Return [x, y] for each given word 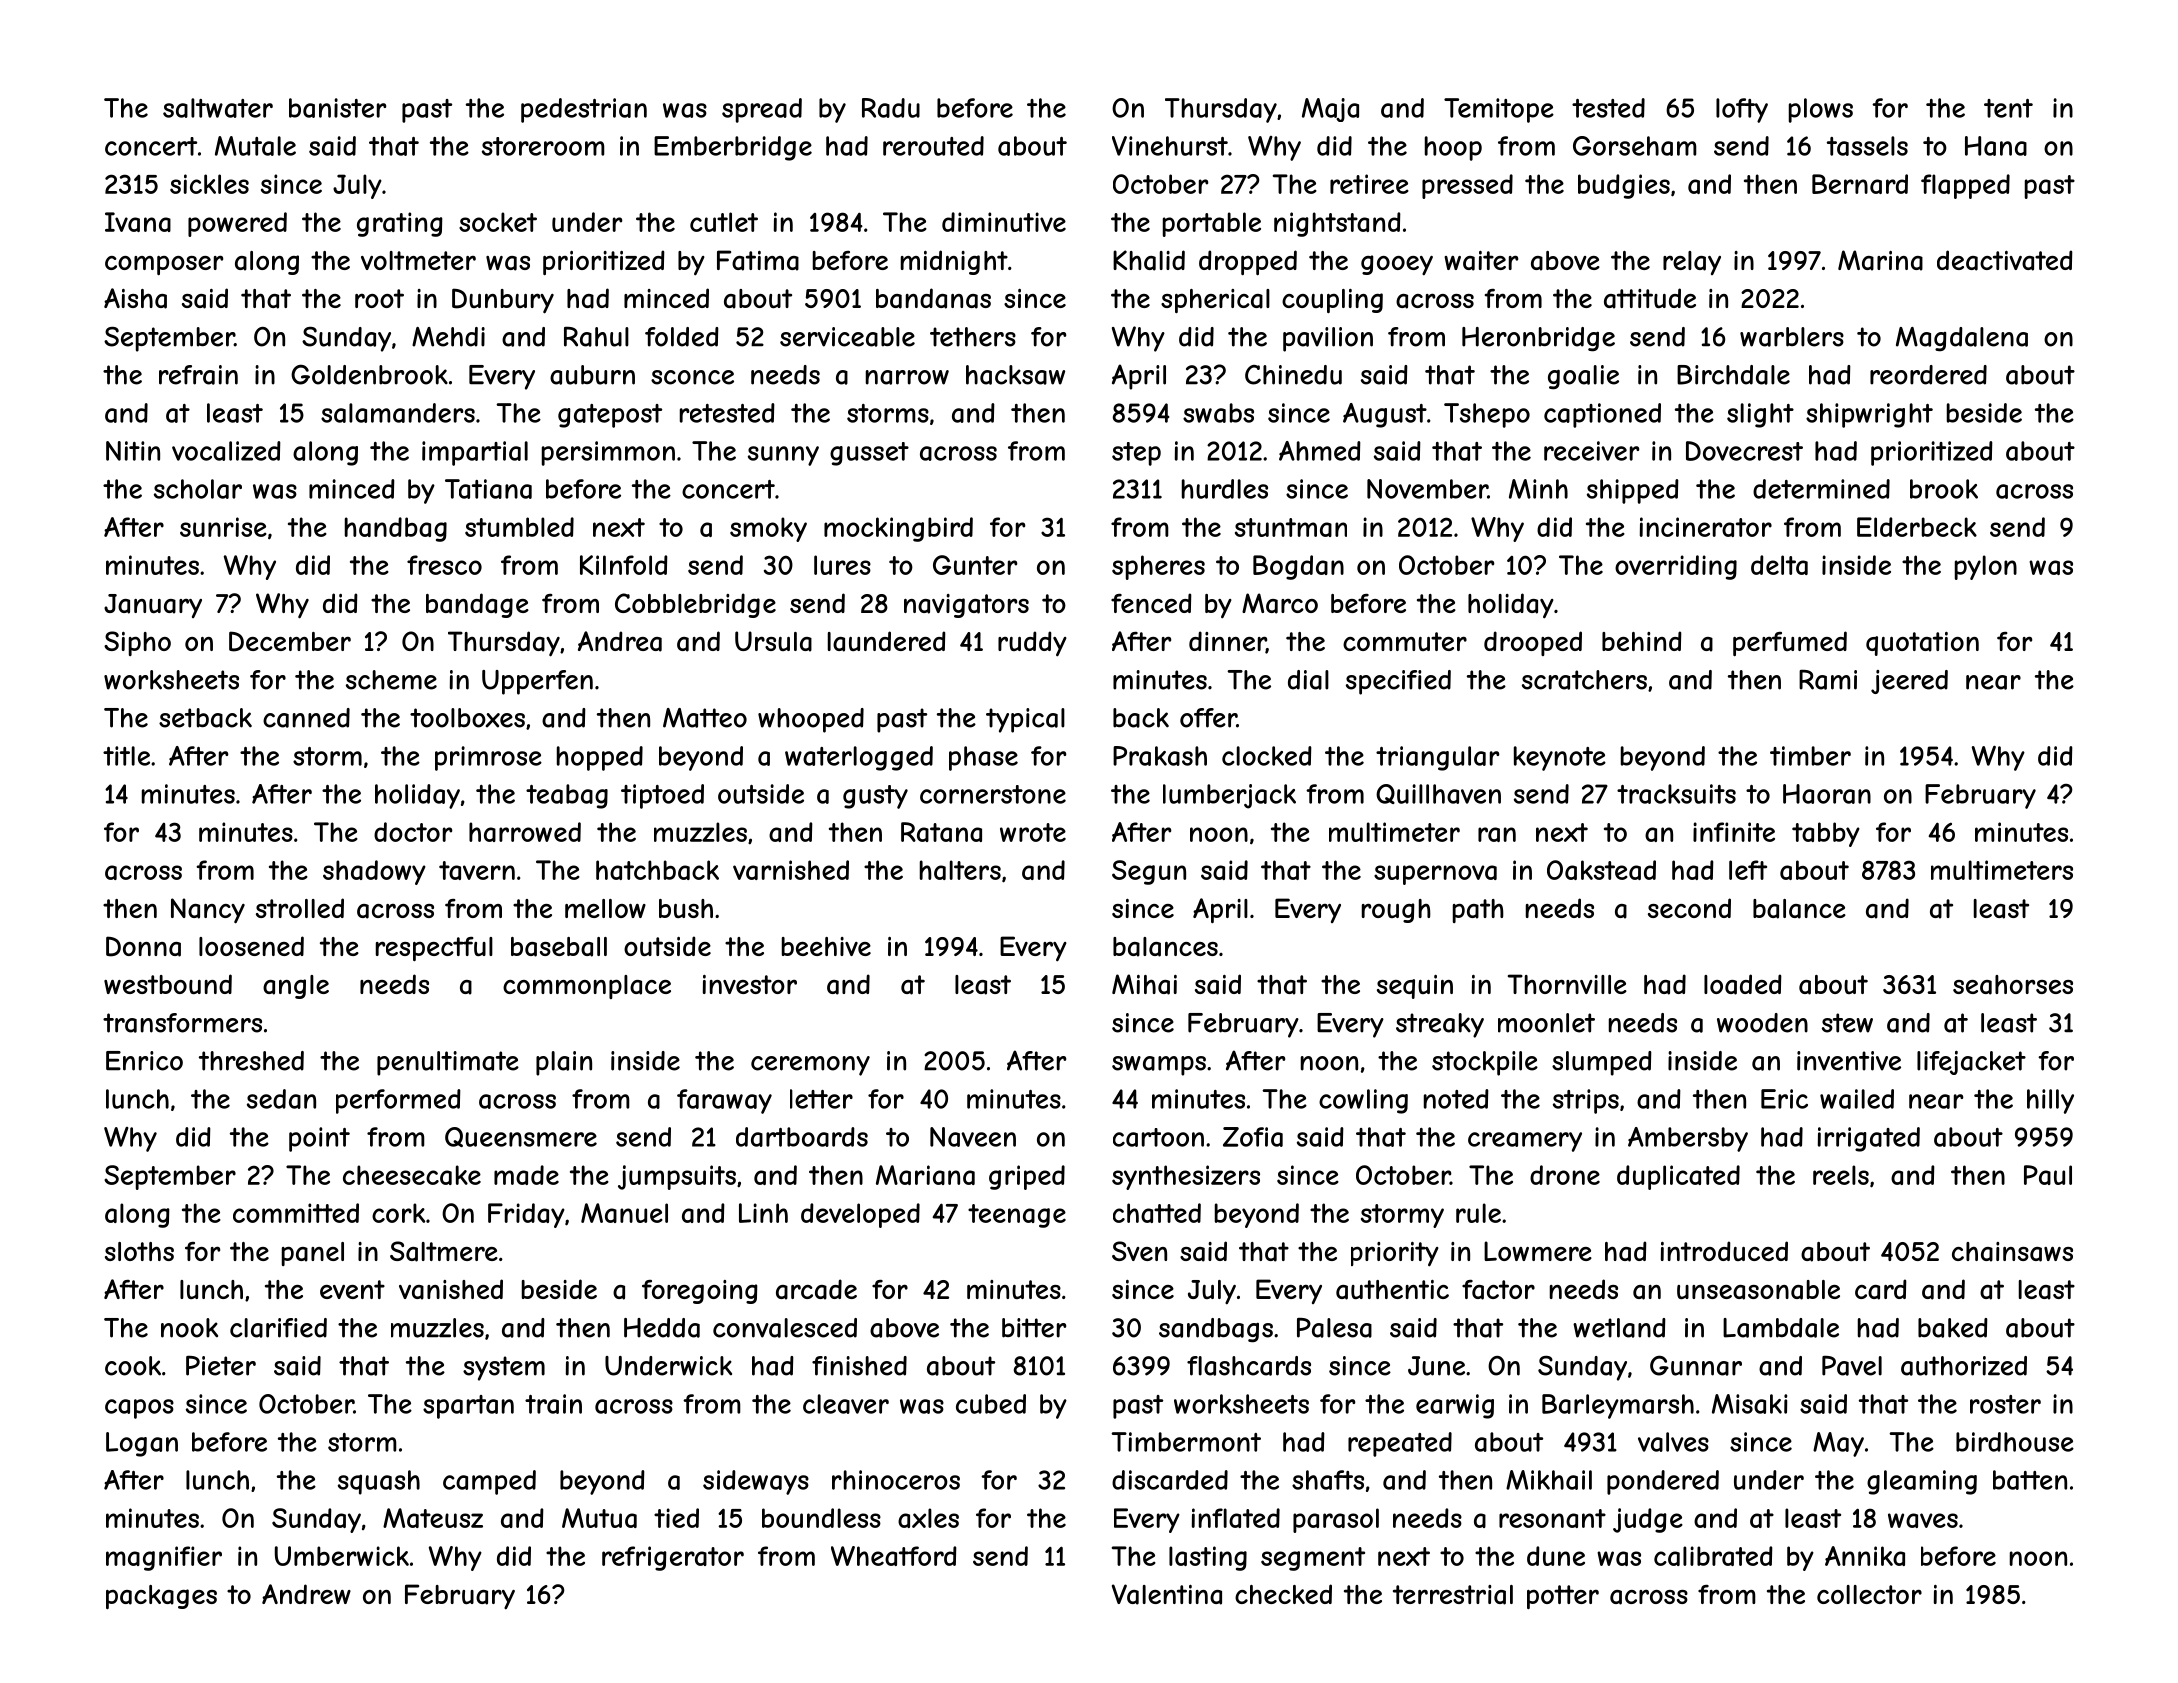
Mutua [599, 1518]
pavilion [1328, 339]
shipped [1633, 491]
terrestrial [1453, 1595]
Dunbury [503, 301]
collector [1869, 1594]
